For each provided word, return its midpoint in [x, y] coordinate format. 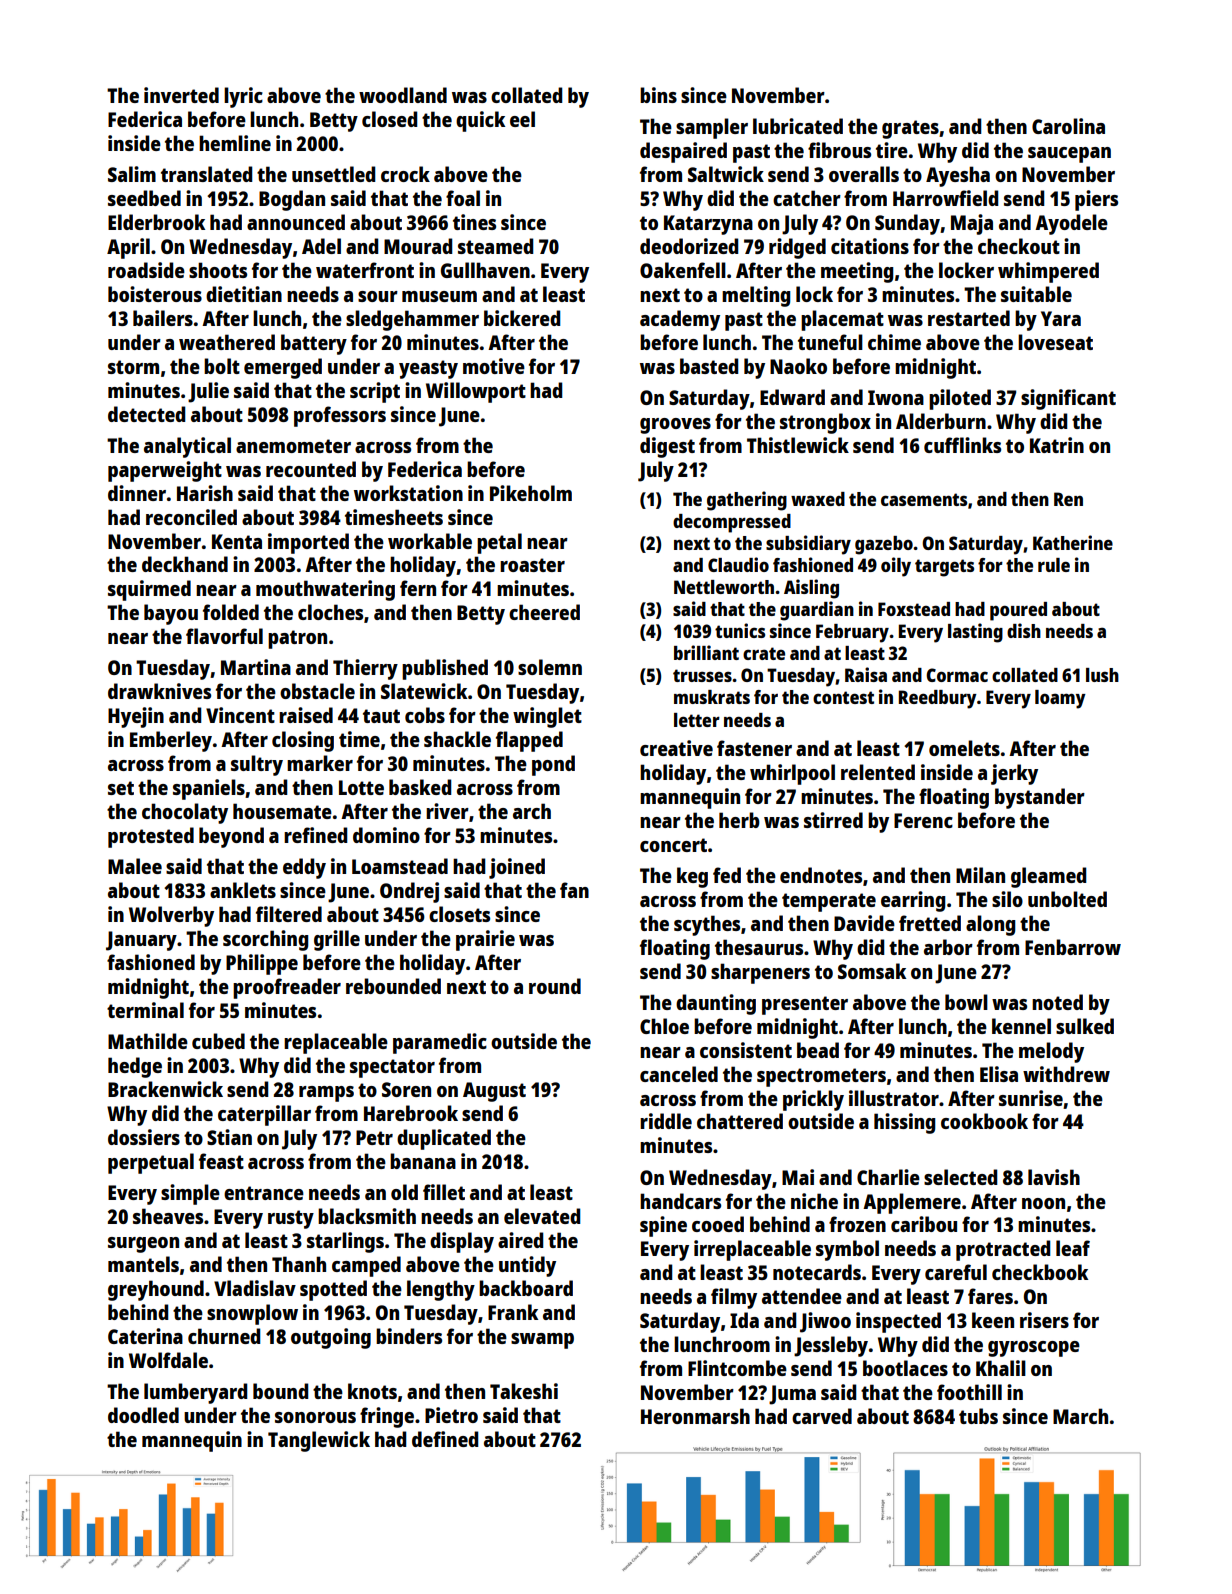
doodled [143, 1415]
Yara [1061, 318]
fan [574, 890]
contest [843, 697]
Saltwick [726, 174]
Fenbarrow [1073, 947]
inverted [181, 95]
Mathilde [148, 1041]
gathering [747, 501]
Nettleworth [724, 587]
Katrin [1057, 445]
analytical [187, 447]
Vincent [240, 715]
